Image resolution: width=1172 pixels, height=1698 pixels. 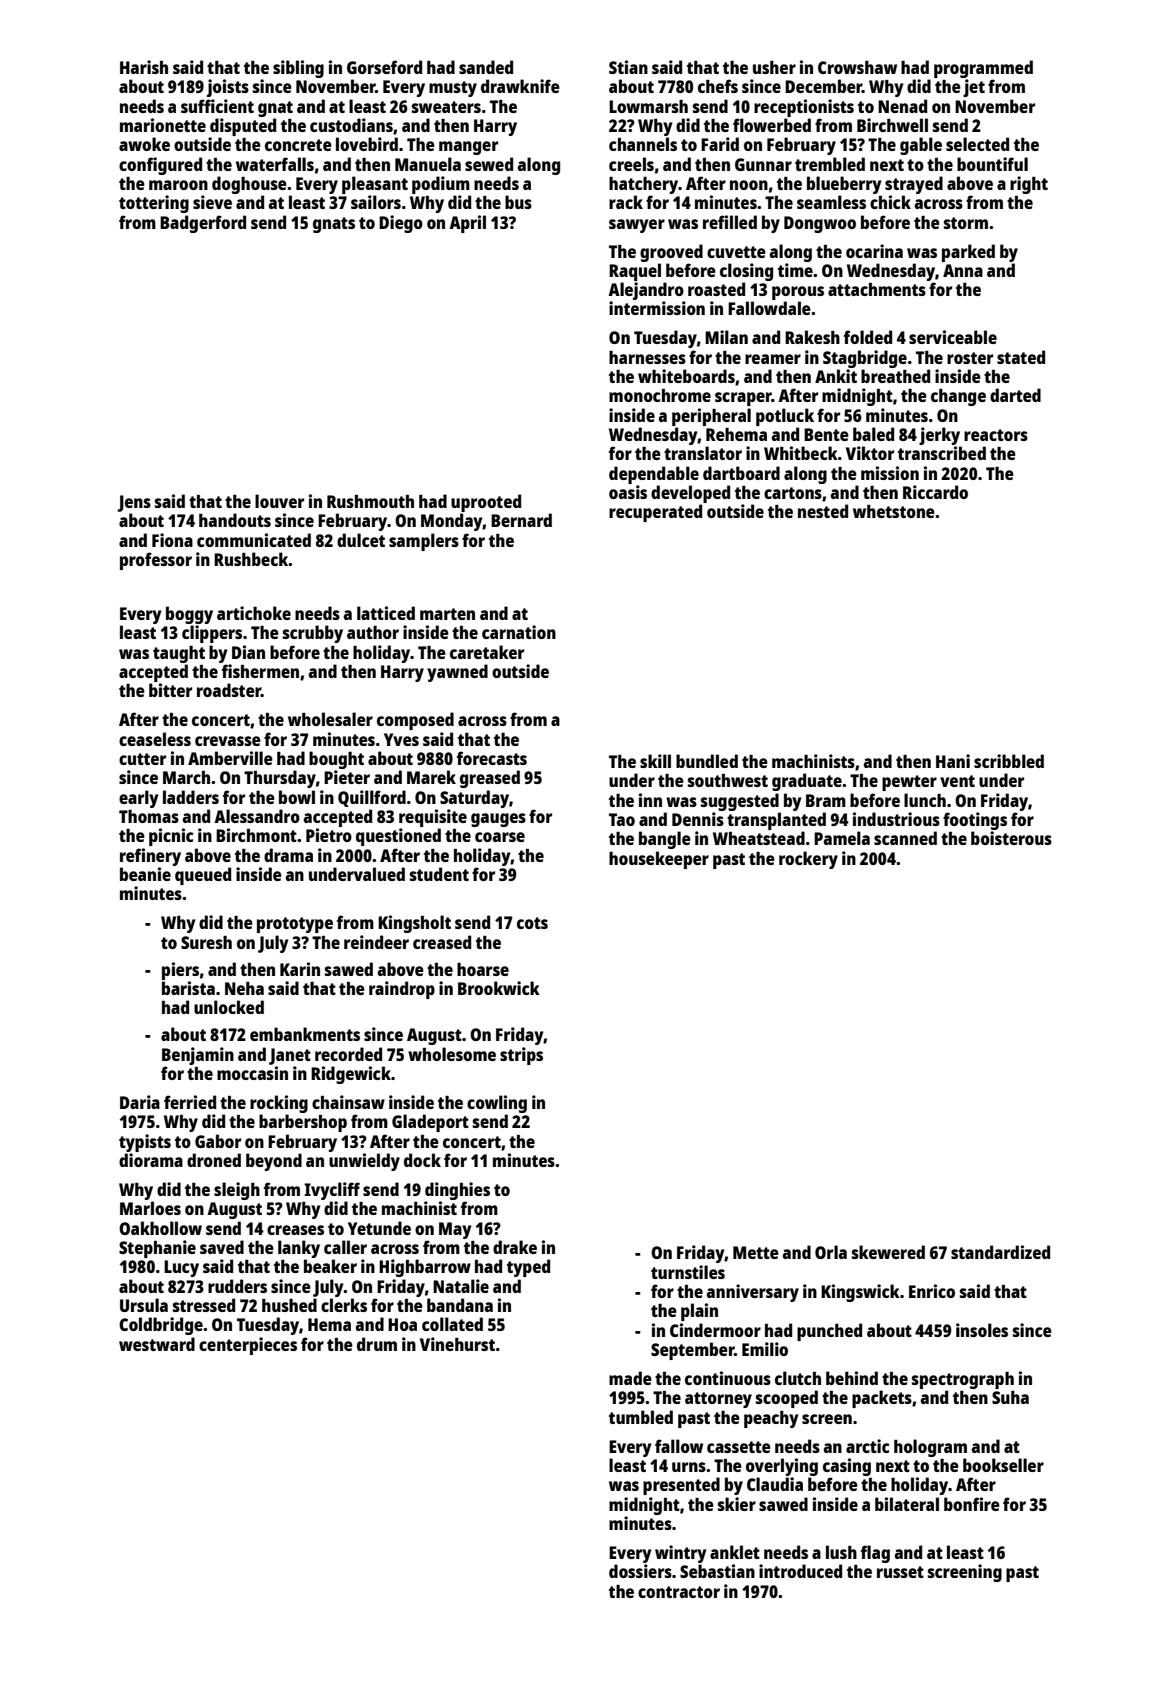 What do you see at coordinates (298, 145) in the screenshot?
I see `concrete` at bounding box center [298, 145].
